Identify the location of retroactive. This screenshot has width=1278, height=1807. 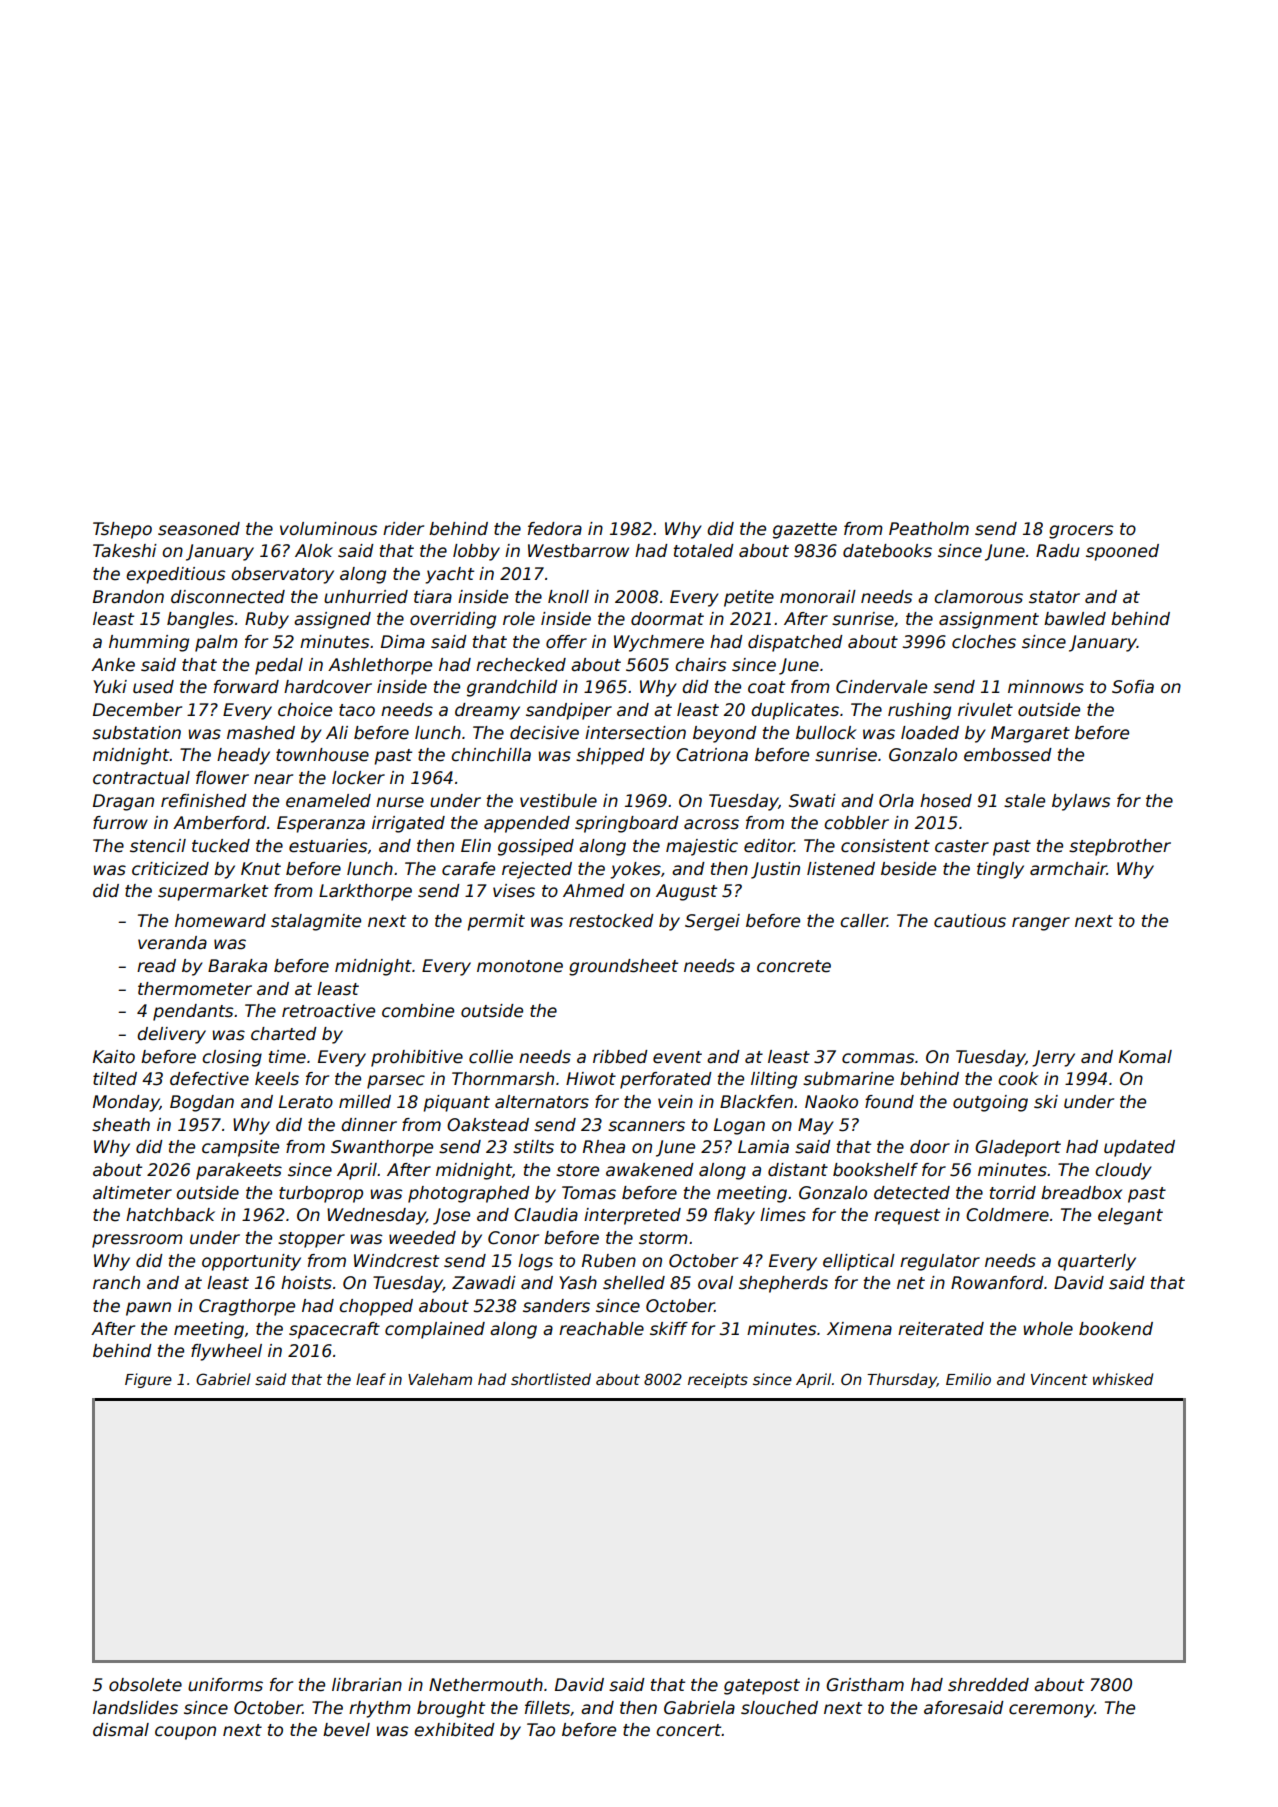
(328, 1011).
